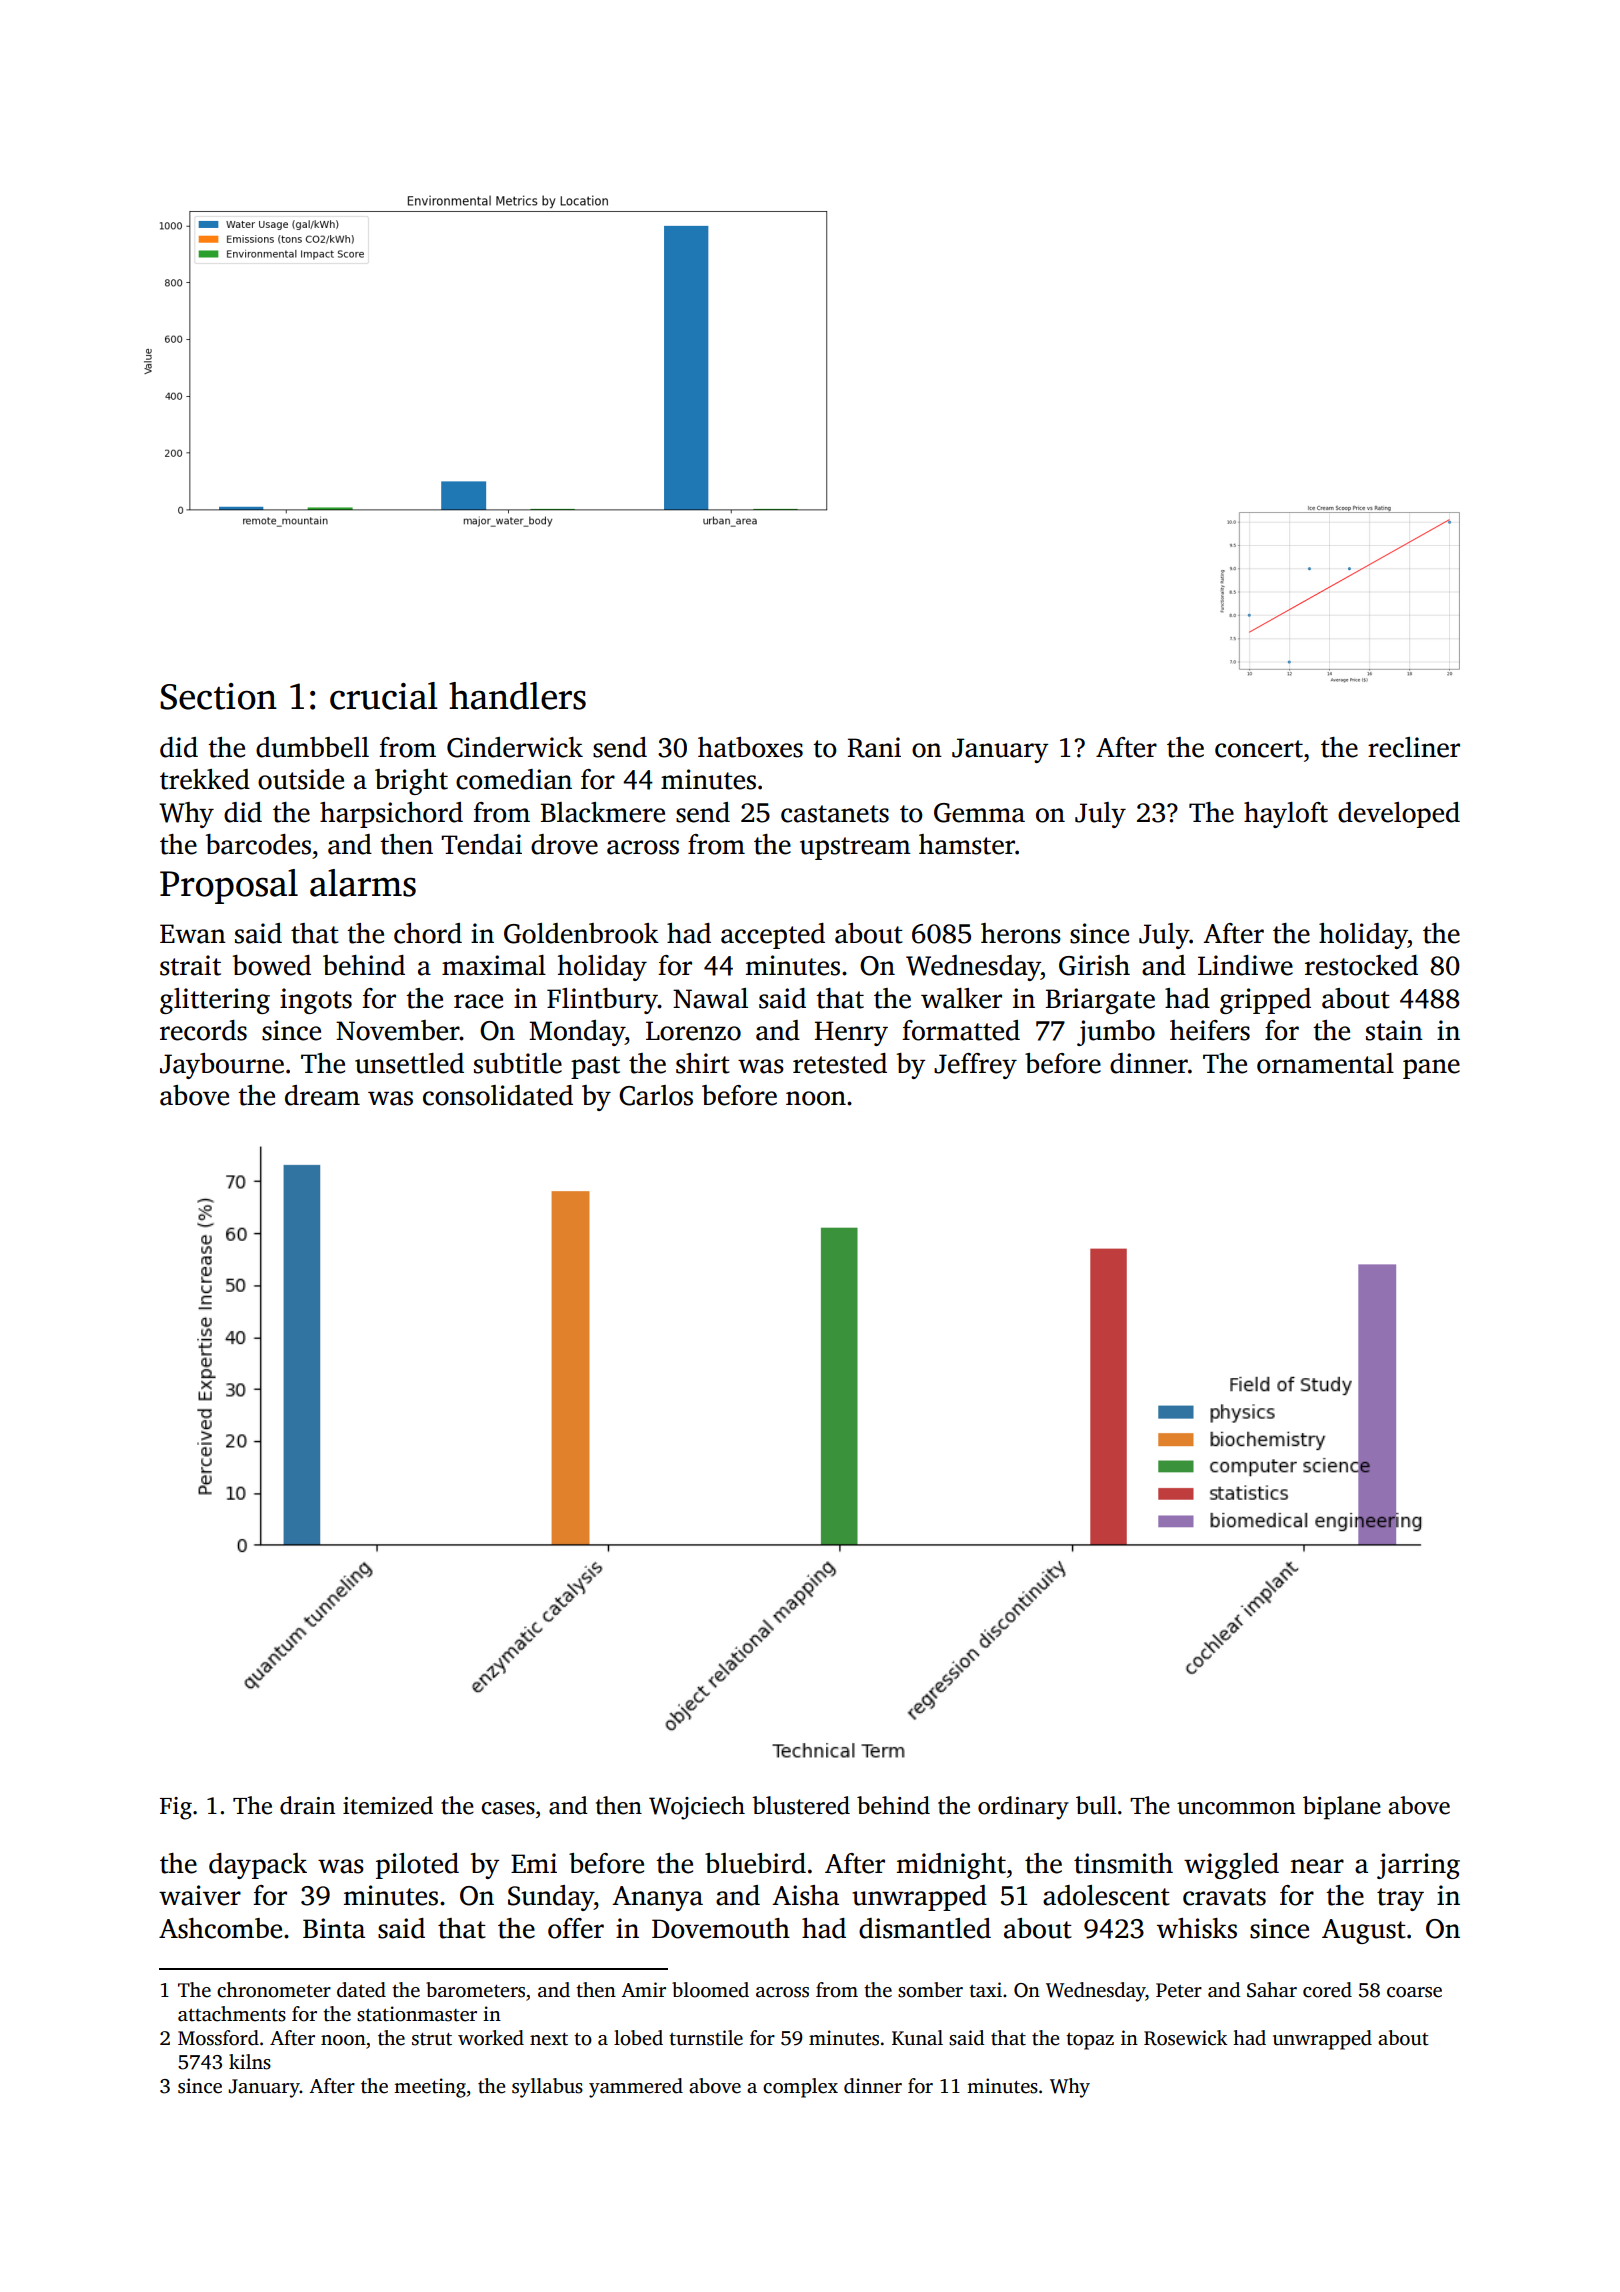 The height and width of the screenshot is (2292, 1620). I want to click on crucial, so click(384, 696).
